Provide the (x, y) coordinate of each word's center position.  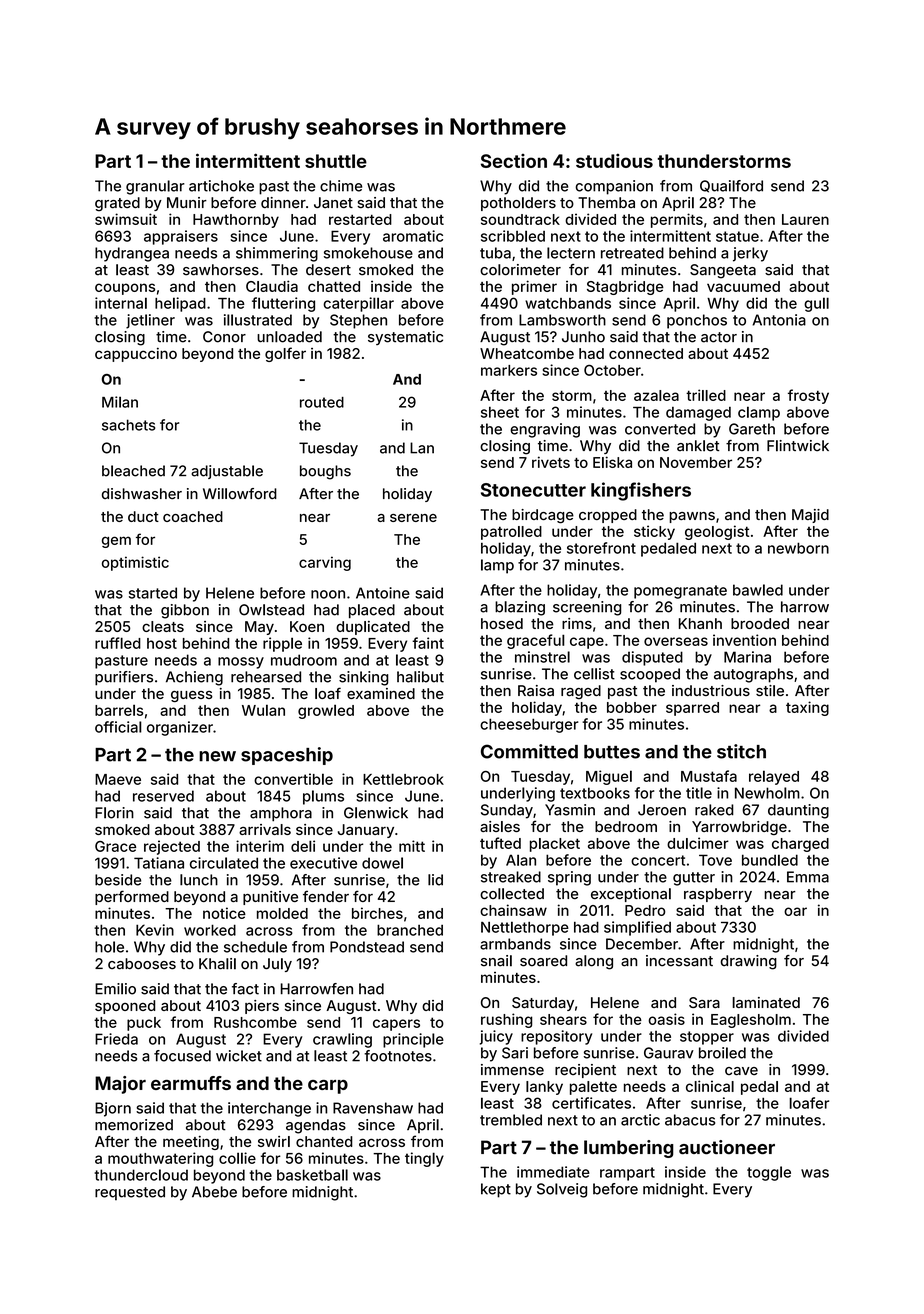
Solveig (562, 1190)
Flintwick (798, 446)
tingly (424, 1159)
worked (210, 930)
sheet (500, 412)
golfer (285, 354)
